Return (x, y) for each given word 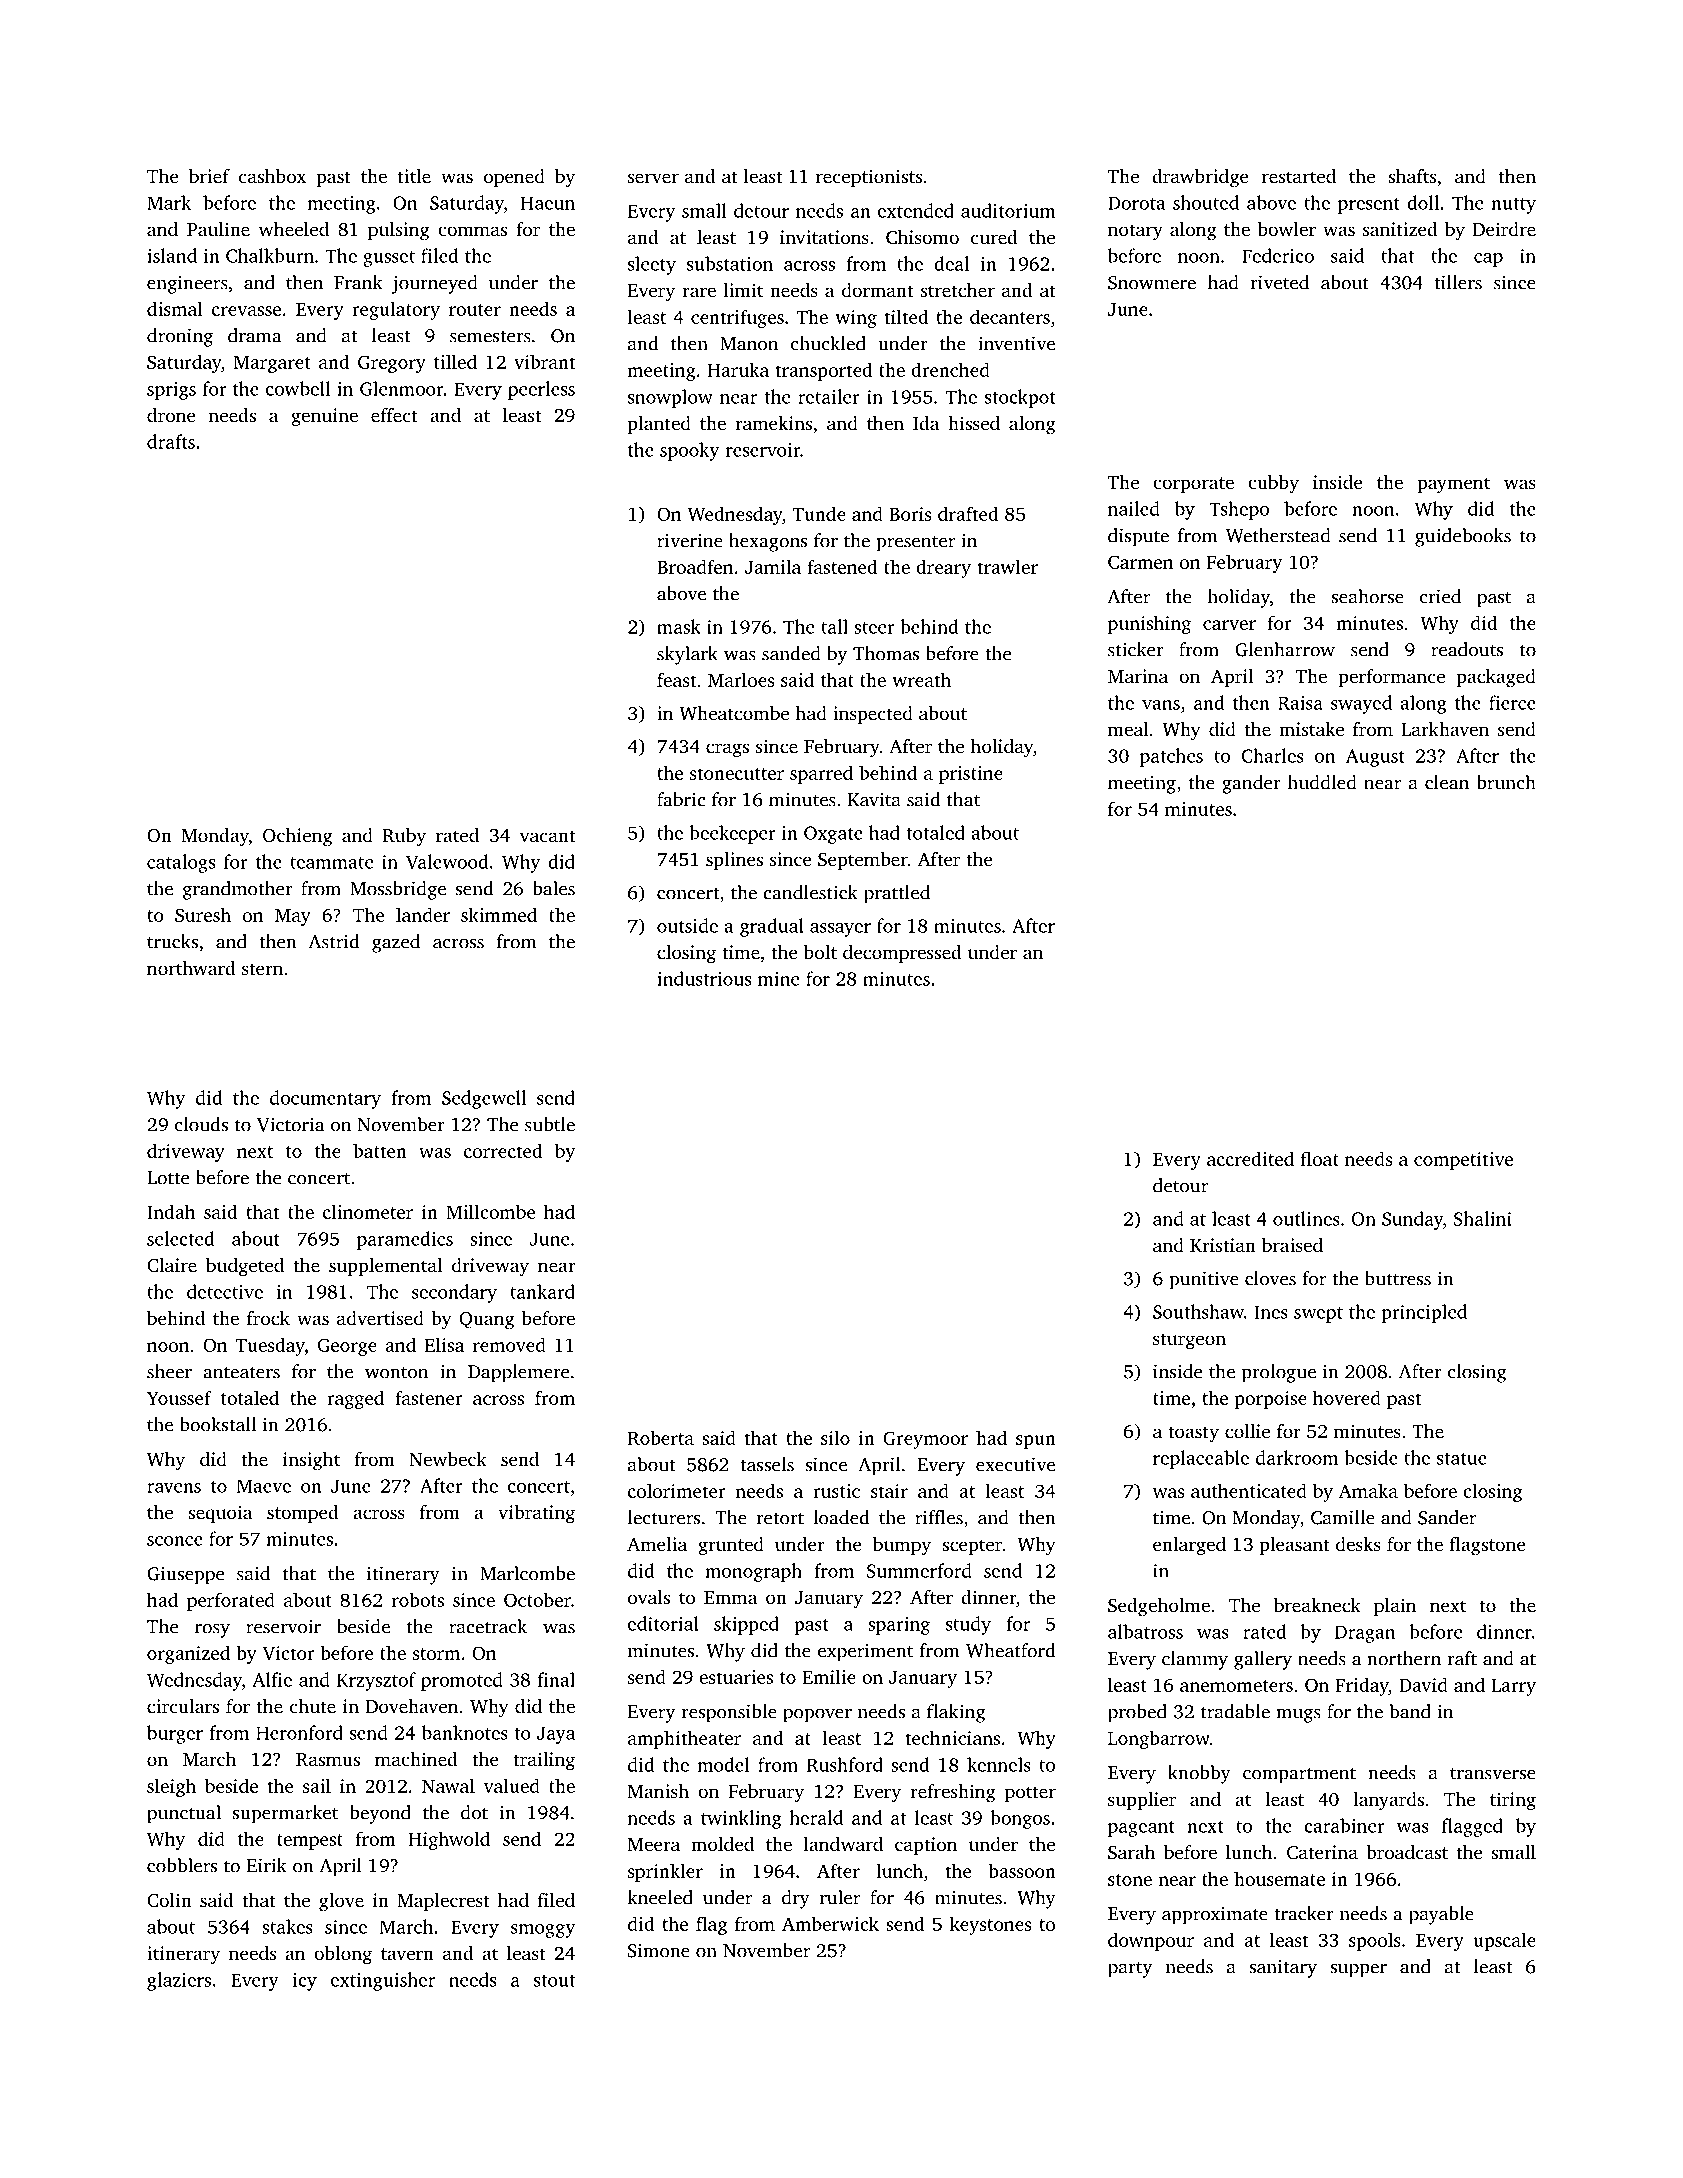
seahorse (1368, 596)
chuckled (828, 343)
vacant (548, 836)
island (172, 255)
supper (1358, 1970)
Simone (659, 1950)
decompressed (902, 954)
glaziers (179, 1981)
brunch (1506, 782)
